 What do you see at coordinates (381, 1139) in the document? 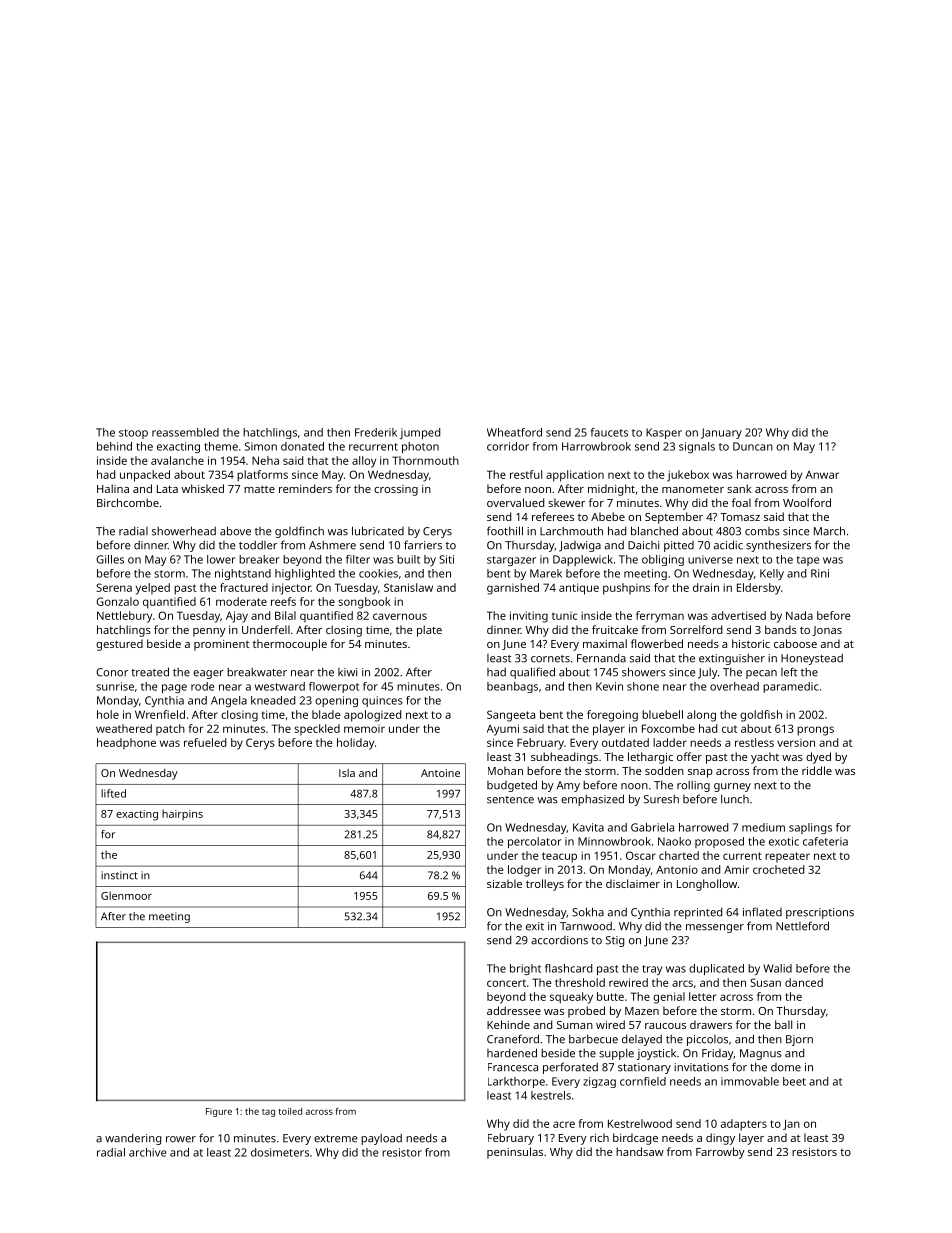
I see `payload` at bounding box center [381, 1139].
